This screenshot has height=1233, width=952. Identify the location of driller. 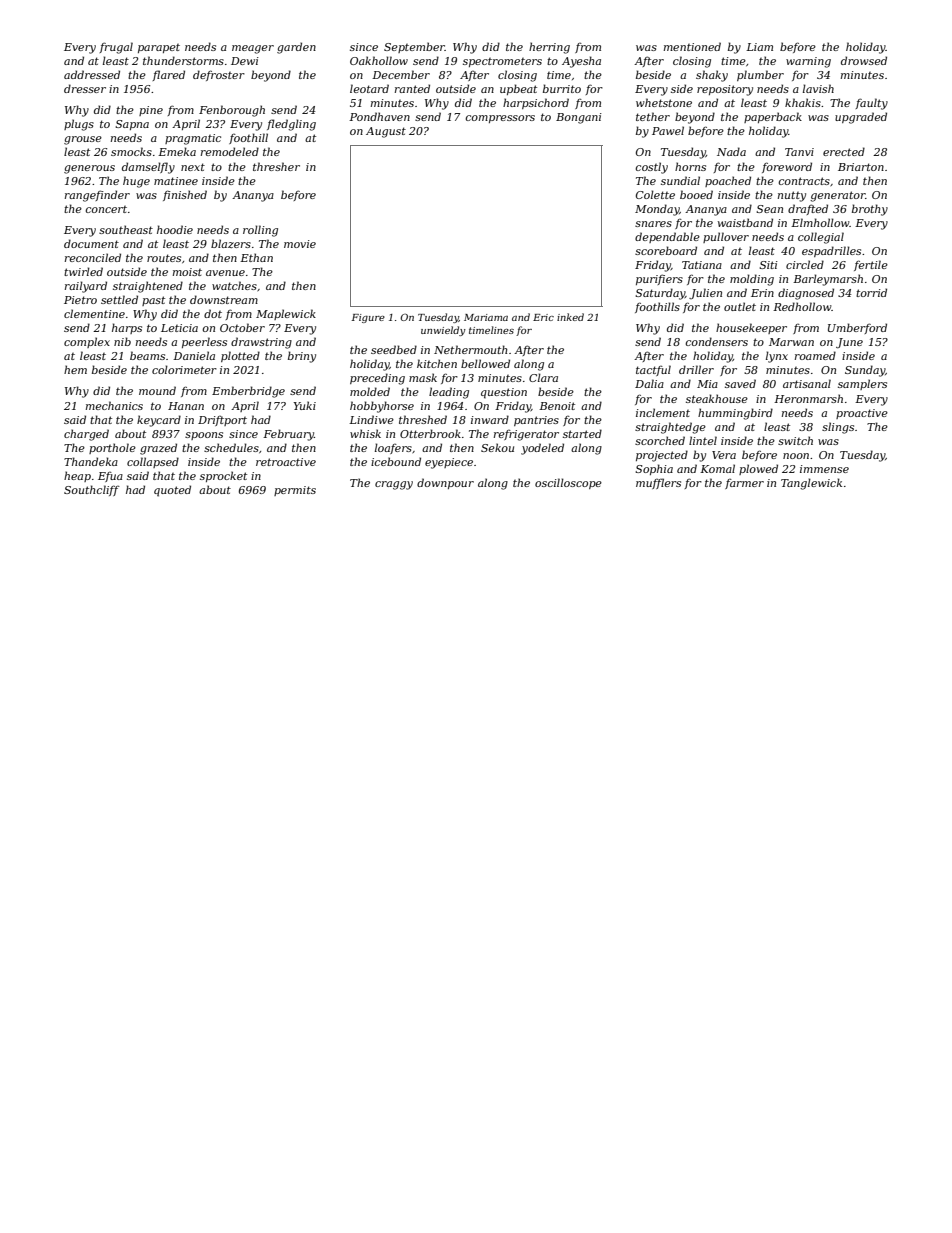
(696, 369).
